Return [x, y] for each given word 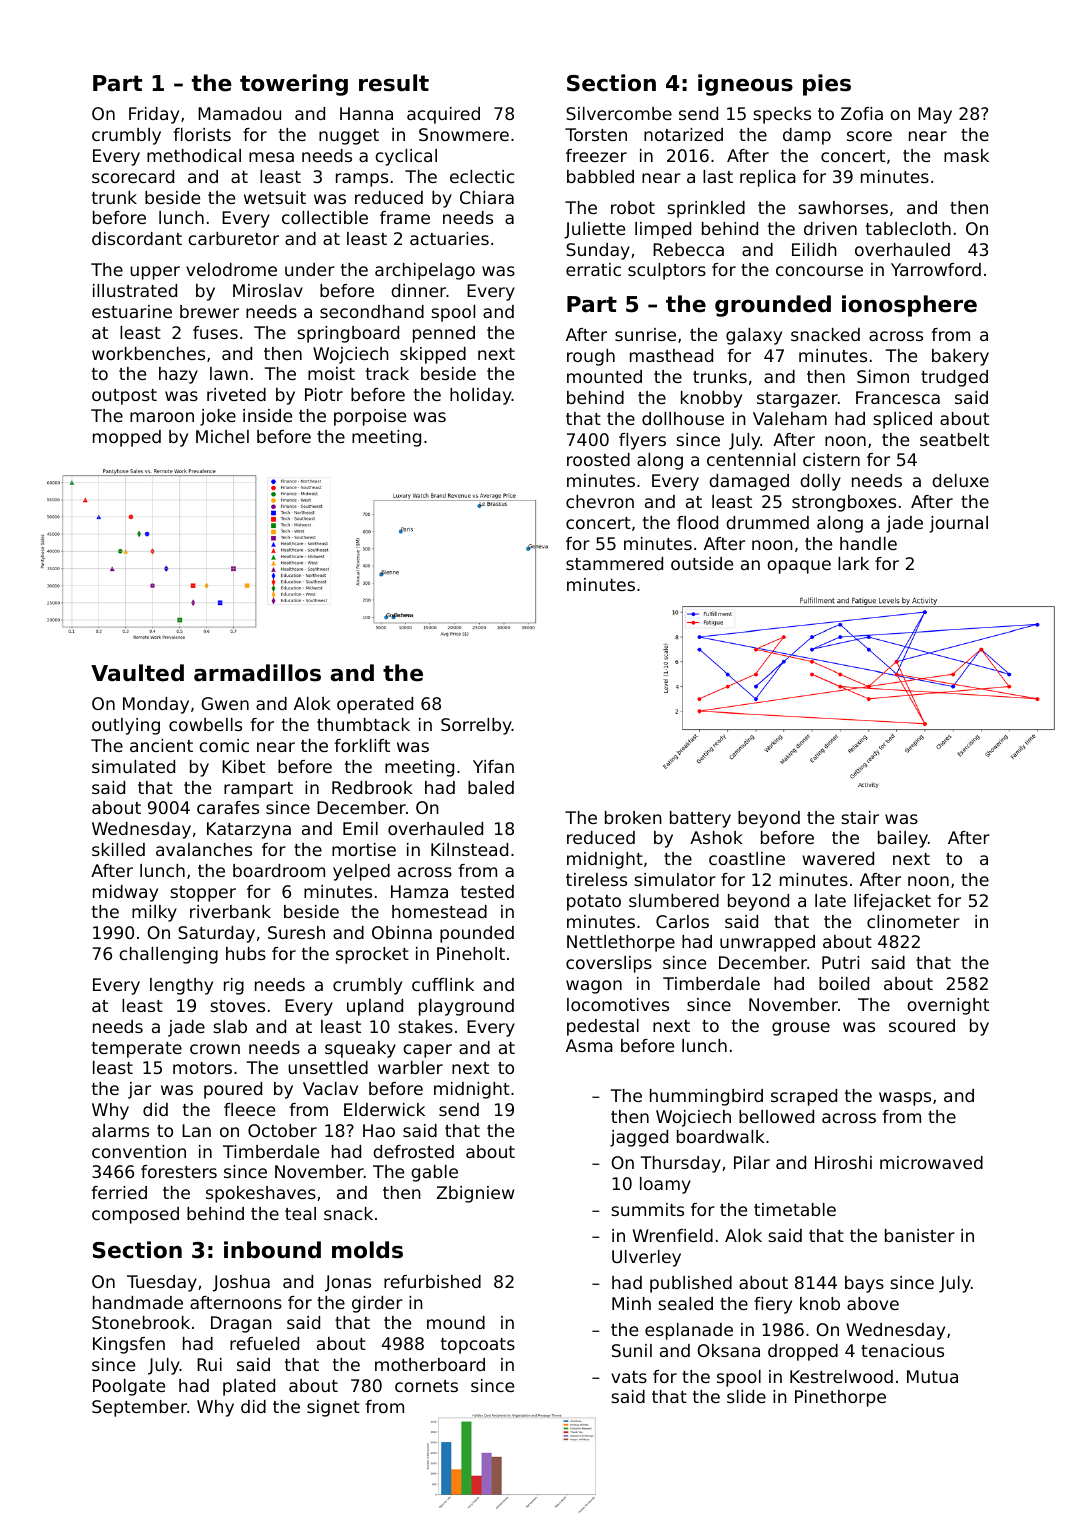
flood [697, 522]
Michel [222, 436]
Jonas [348, 1283]
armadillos [257, 673]
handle [868, 543]
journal [959, 524]
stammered [614, 563]
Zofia [862, 113]
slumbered [674, 900]
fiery [773, 1305]
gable [434, 1173]
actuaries [449, 238]
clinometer [913, 921]
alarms [120, 1130]
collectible [325, 217]
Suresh [296, 932]
